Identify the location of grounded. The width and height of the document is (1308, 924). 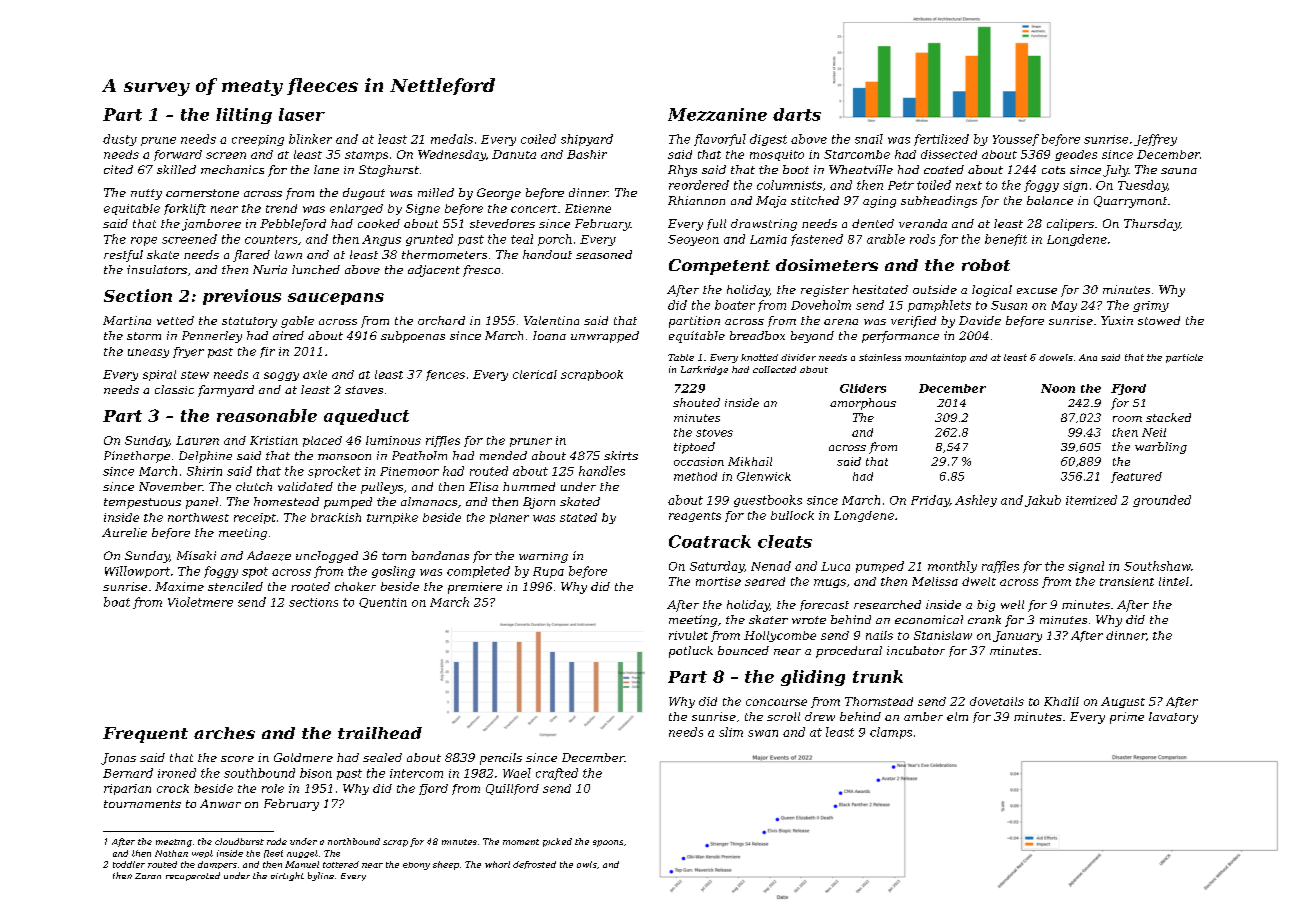
(1162, 501).
